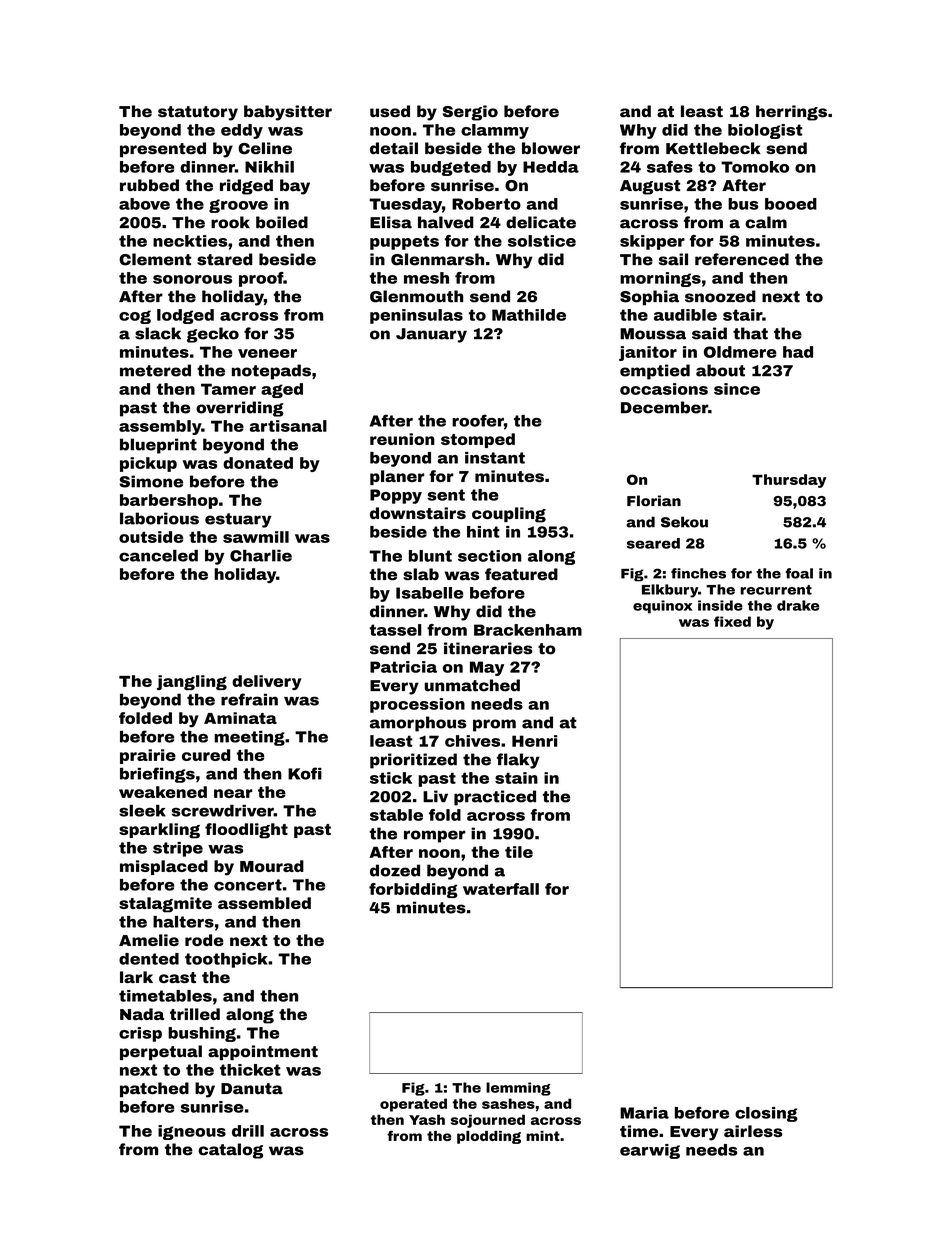  I want to click on closing, so click(766, 1114).
